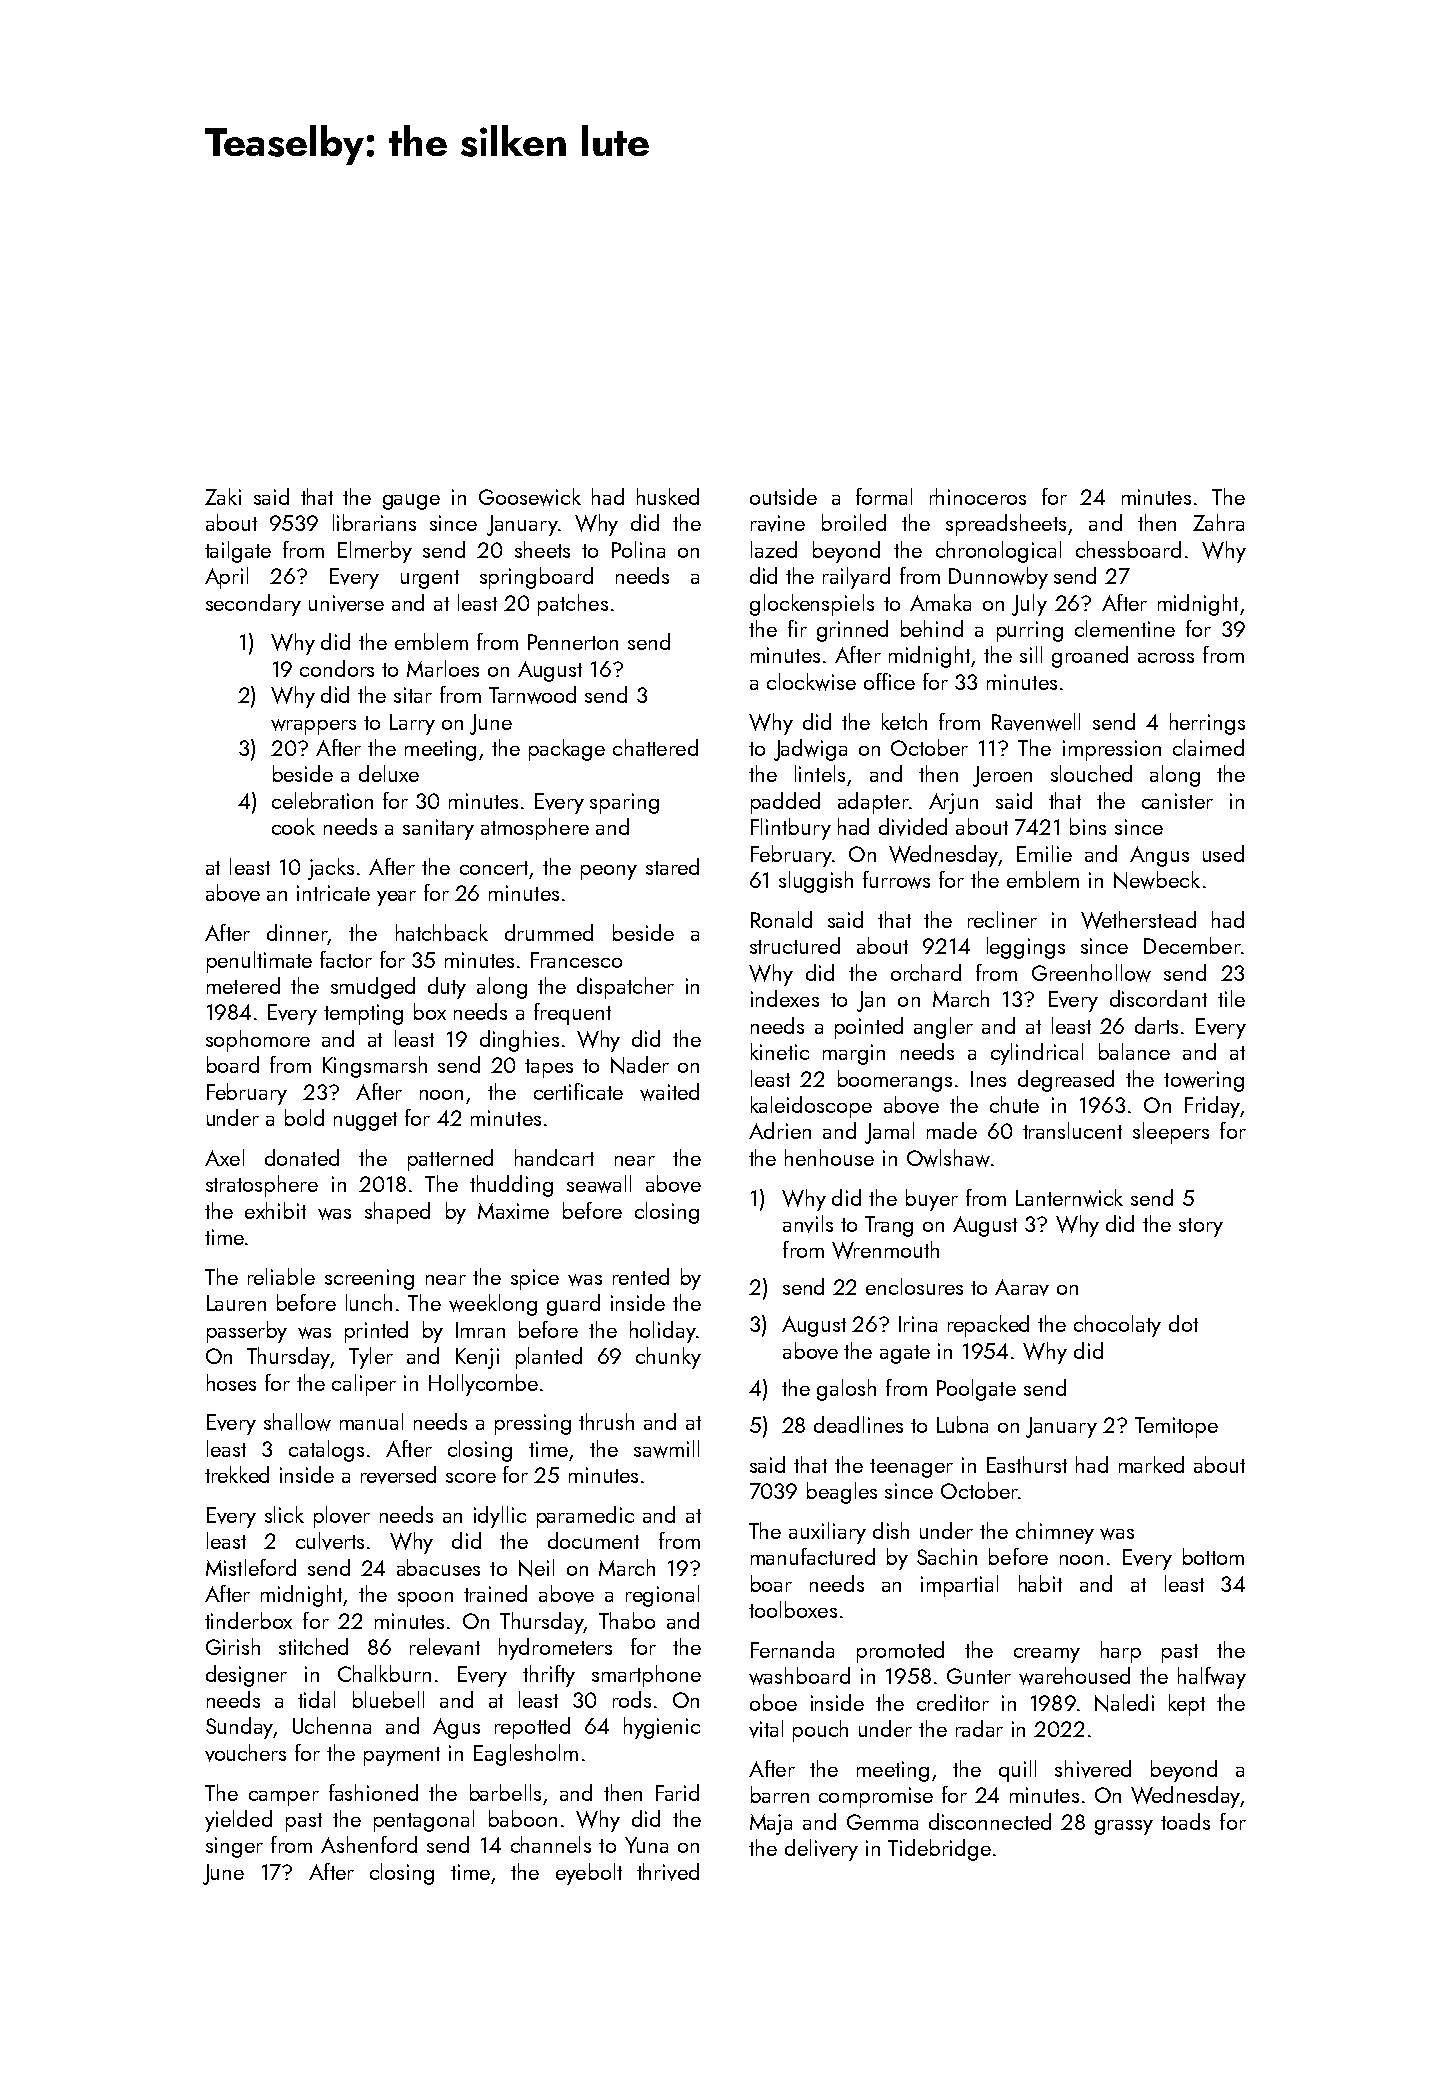  What do you see at coordinates (895, 1081) in the page?
I see `boomerangs` at bounding box center [895, 1081].
